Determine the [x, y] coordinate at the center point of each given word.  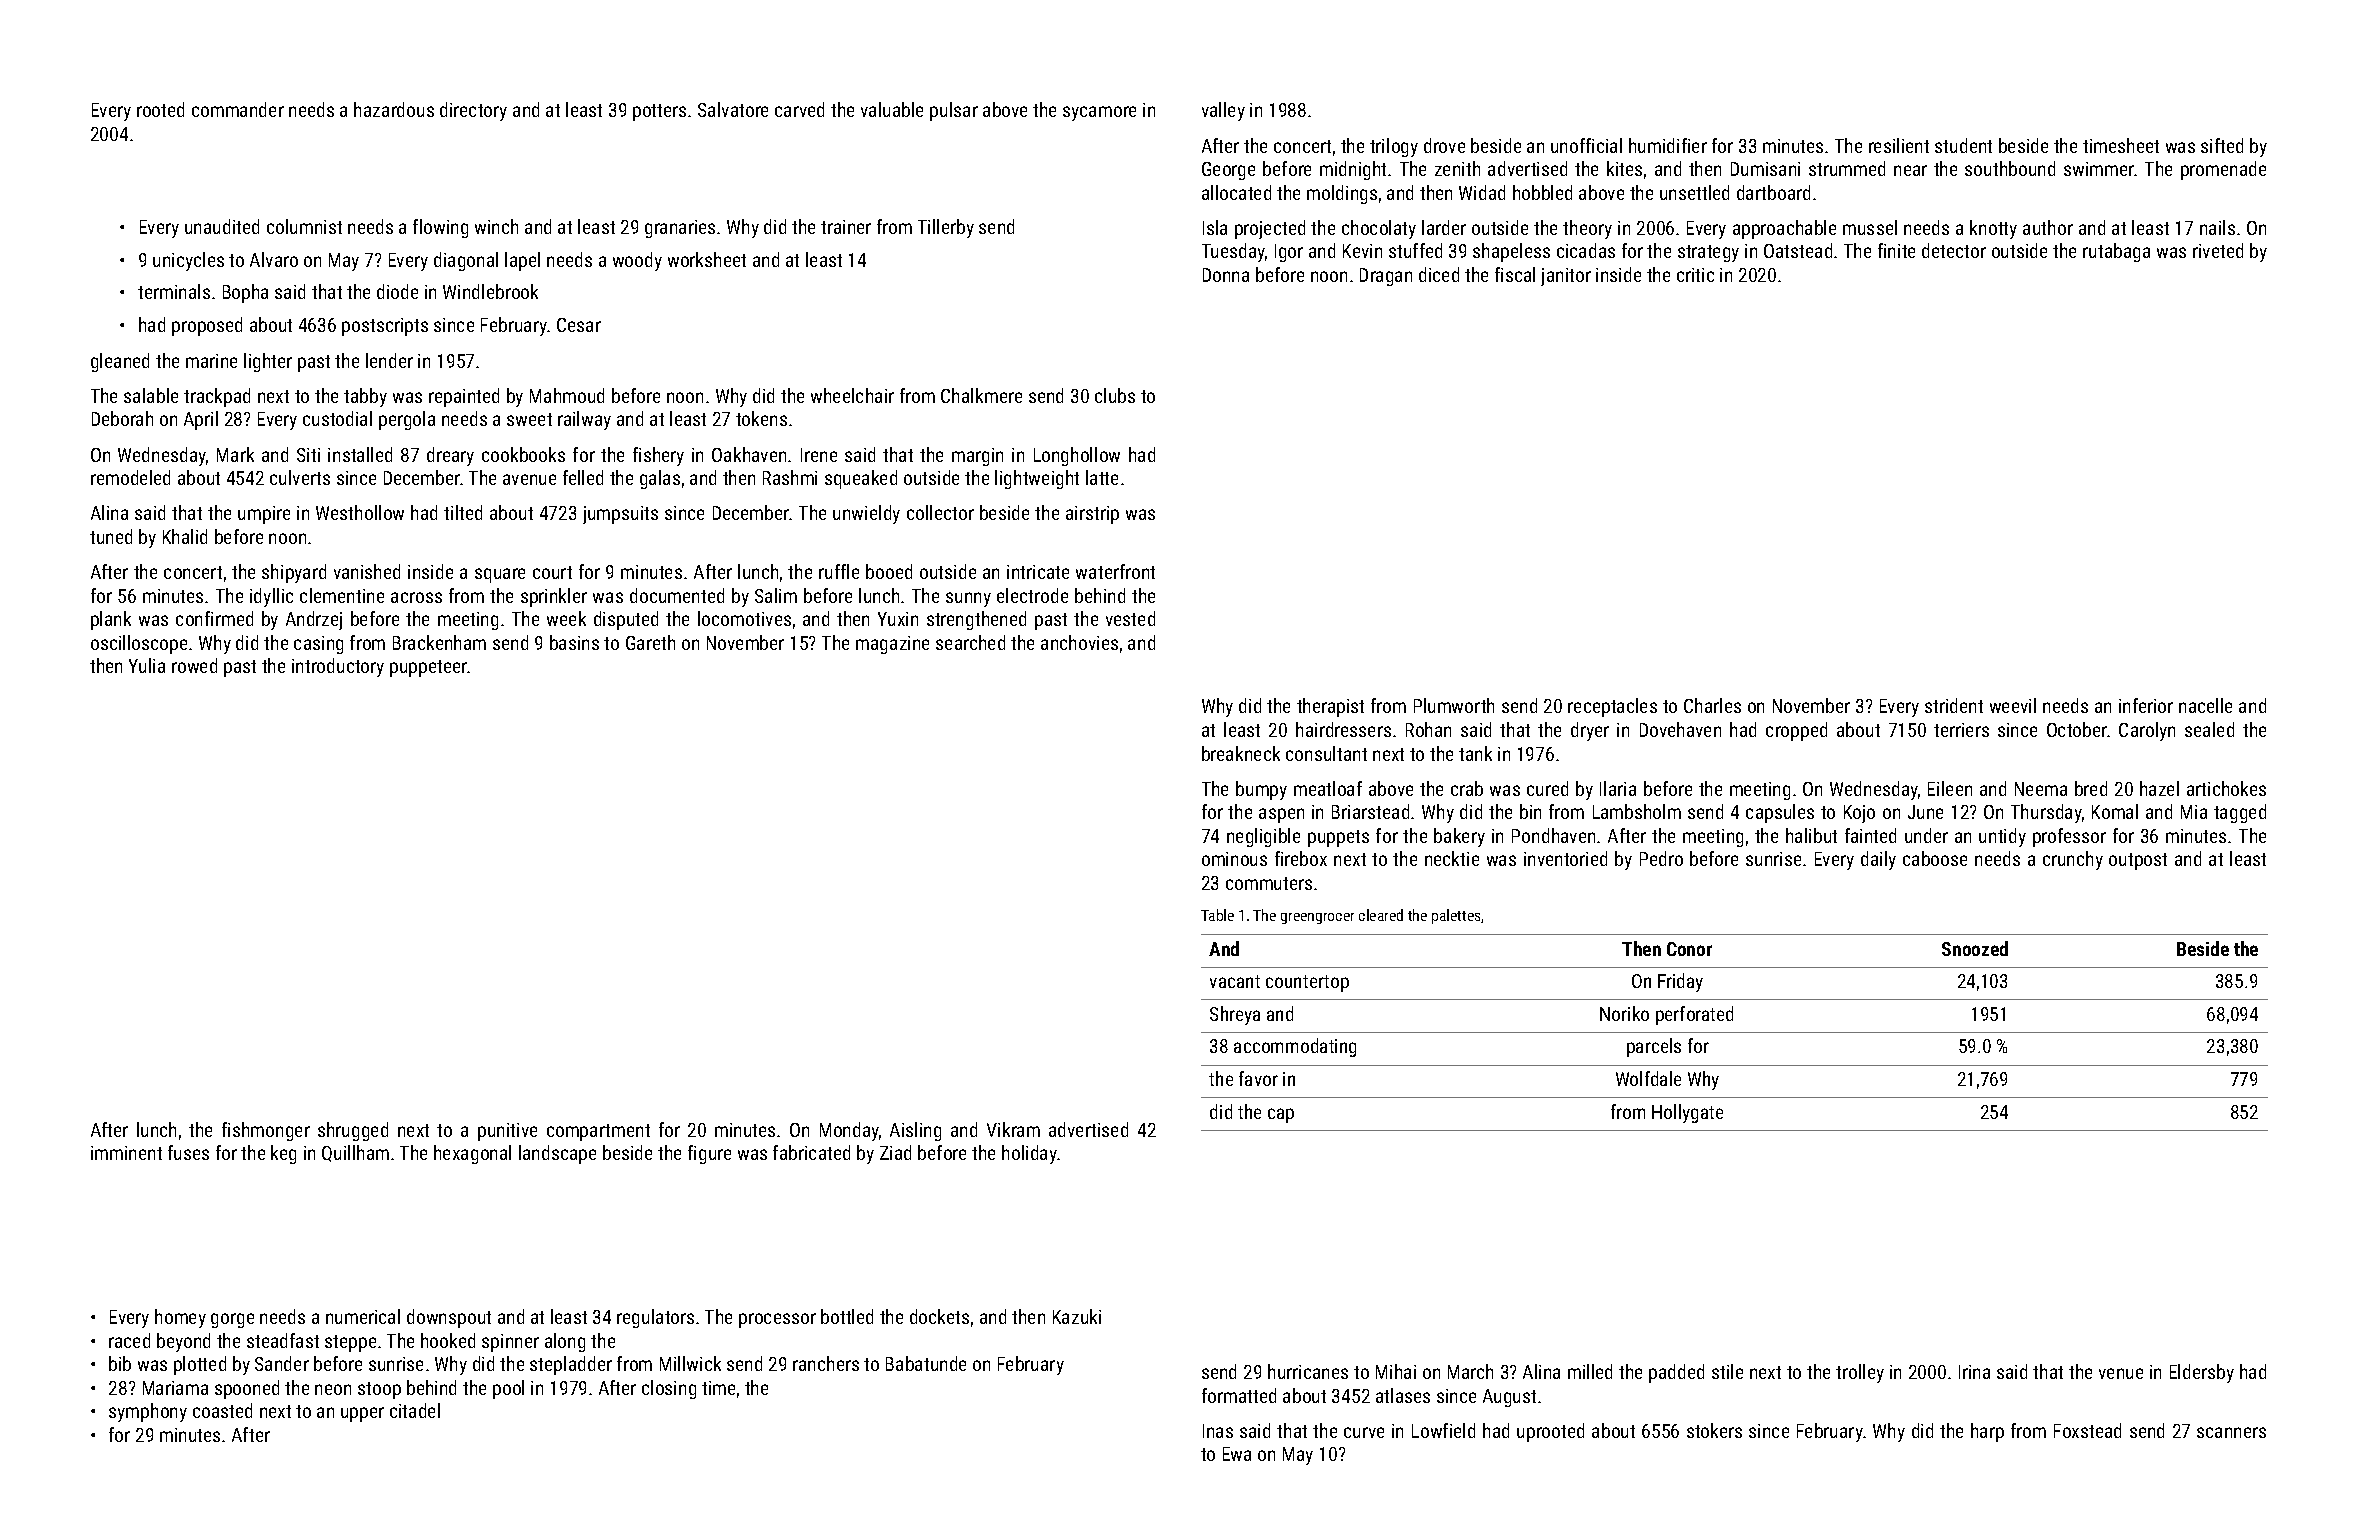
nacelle [2205, 705]
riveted [2218, 250]
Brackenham [439, 642]
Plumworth [1454, 705]
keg [283, 1154]
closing [669, 1389]
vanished [367, 571]
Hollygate [1687, 1113]
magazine [892, 645]
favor [1258, 1078]
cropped [1796, 731]
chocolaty [1379, 229]
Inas [1218, 1431]
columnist [304, 226]
